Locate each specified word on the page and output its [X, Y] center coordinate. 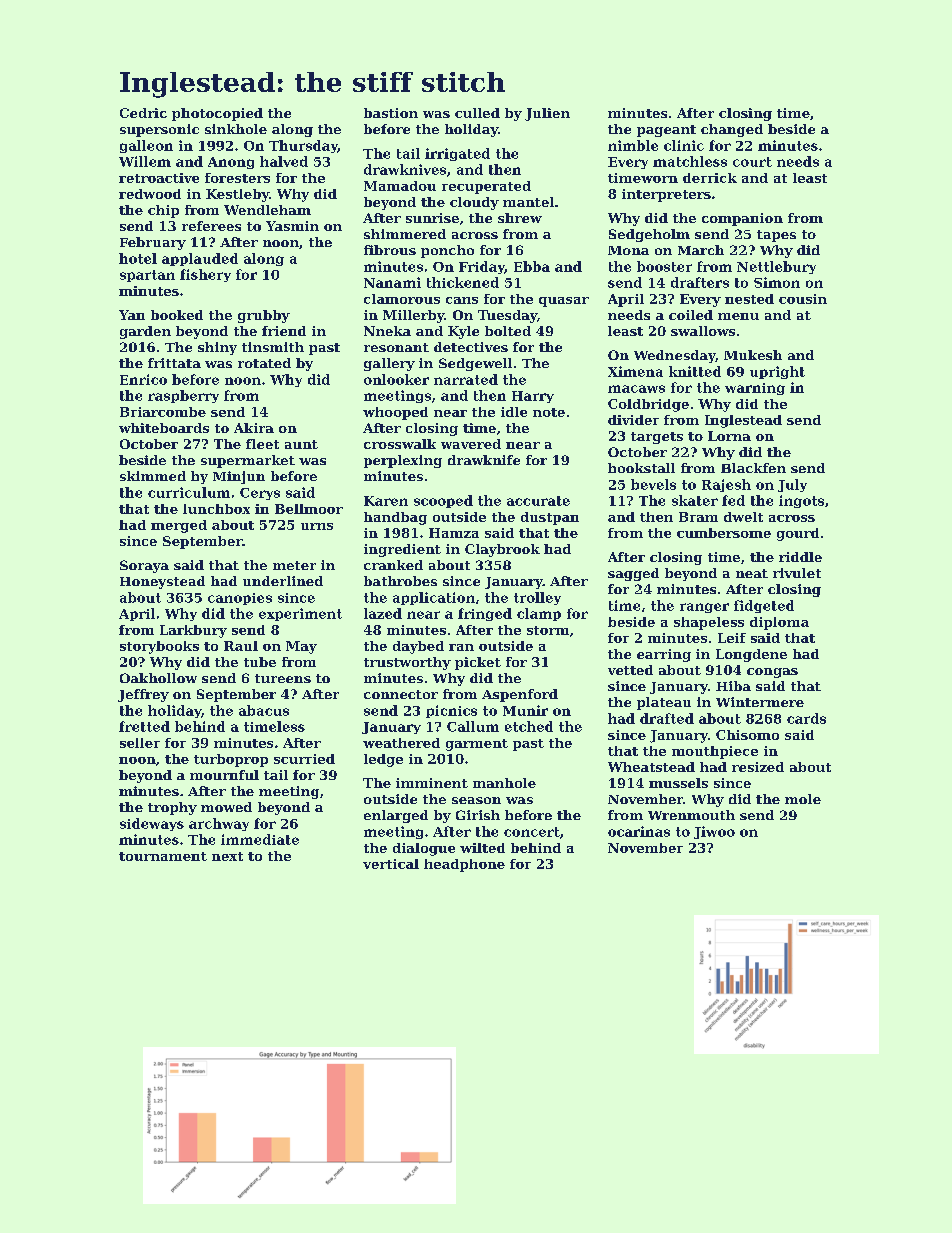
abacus [264, 710]
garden [145, 332]
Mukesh [753, 355]
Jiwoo [714, 832]
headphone [464, 865]
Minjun [239, 477]
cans [462, 300]
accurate [538, 501]
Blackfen [753, 468]
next [227, 856]
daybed [418, 647]
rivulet [797, 573]
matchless [690, 161]
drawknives [405, 169]
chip [163, 211]
